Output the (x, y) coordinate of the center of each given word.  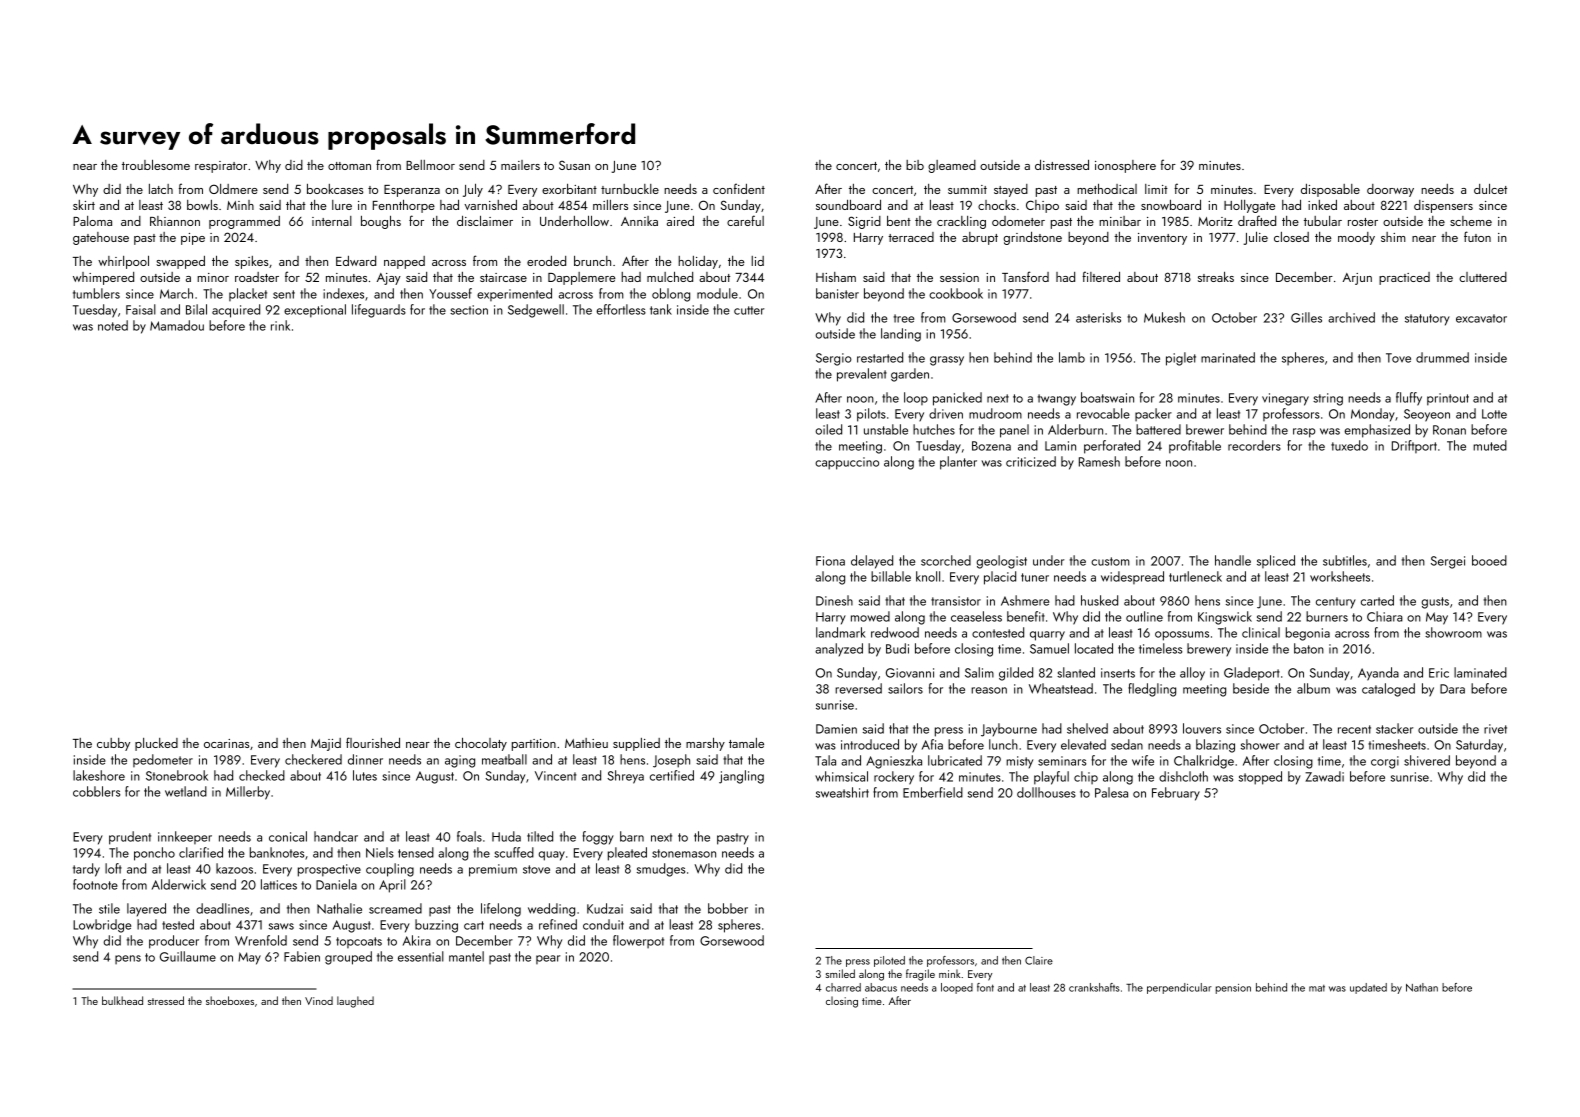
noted (113, 325)
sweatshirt (842, 792)
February (1176, 794)
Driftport (1414, 446)
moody (1356, 238)
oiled (828, 429)
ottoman (349, 166)
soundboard (848, 205)
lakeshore (99, 775)
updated (1368, 988)
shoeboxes (230, 1000)
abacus (881, 987)
